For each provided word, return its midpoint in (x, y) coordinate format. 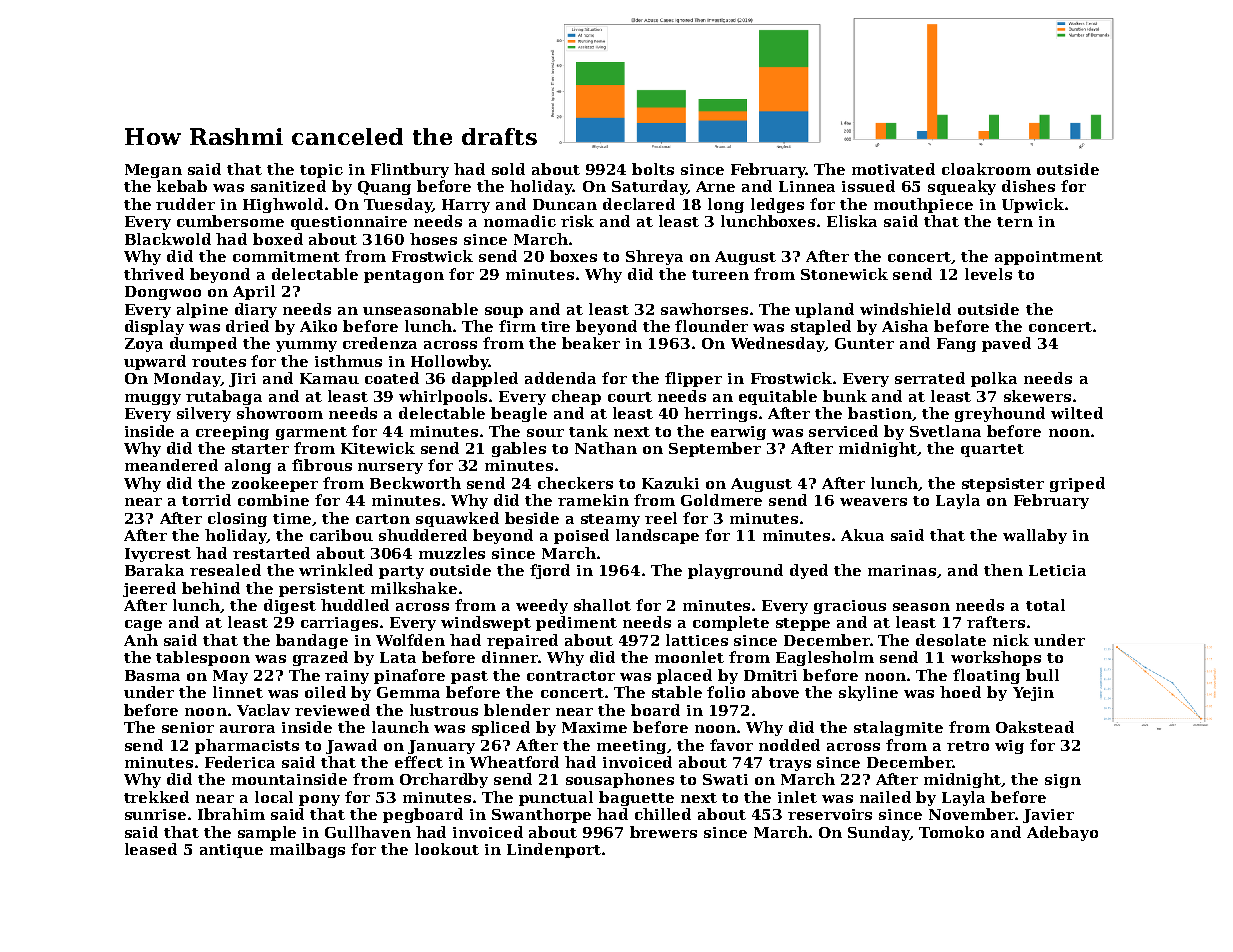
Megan (153, 171)
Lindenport (554, 850)
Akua (862, 535)
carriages (339, 624)
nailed (885, 797)
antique (231, 851)
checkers (575, 483)
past (469, 677)
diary (256, 310)
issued (868, 186)
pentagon (404, 276)
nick (1011, 640)
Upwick (1033, 205)
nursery (390, 468)
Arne (715, 186)
